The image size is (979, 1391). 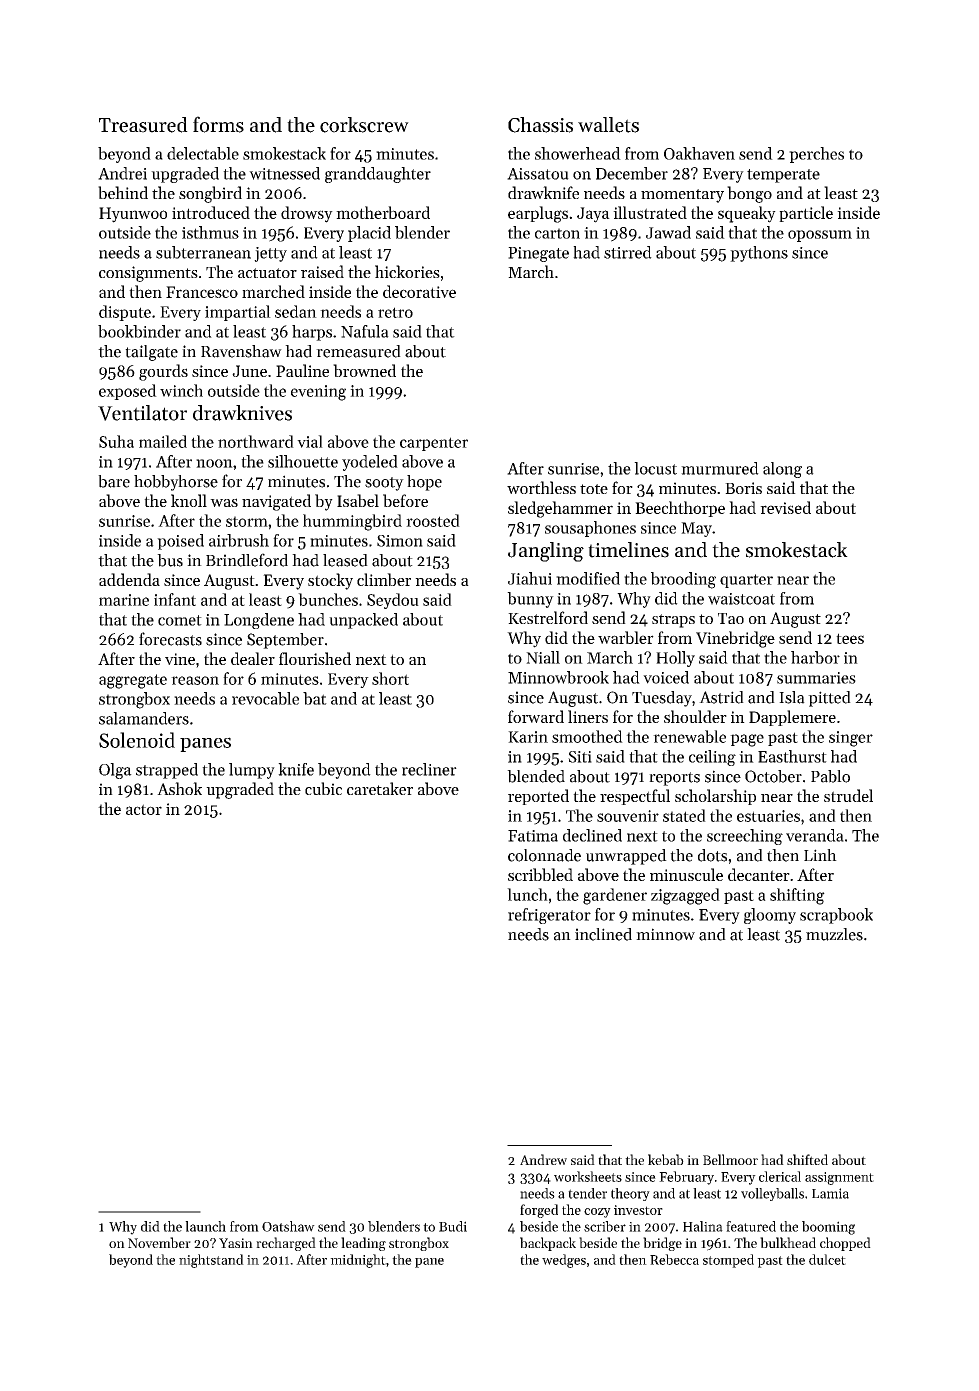 What do you see at coordinates (365, 331) in the page?
I see `Nafula` at bounding box center [365, 331].
